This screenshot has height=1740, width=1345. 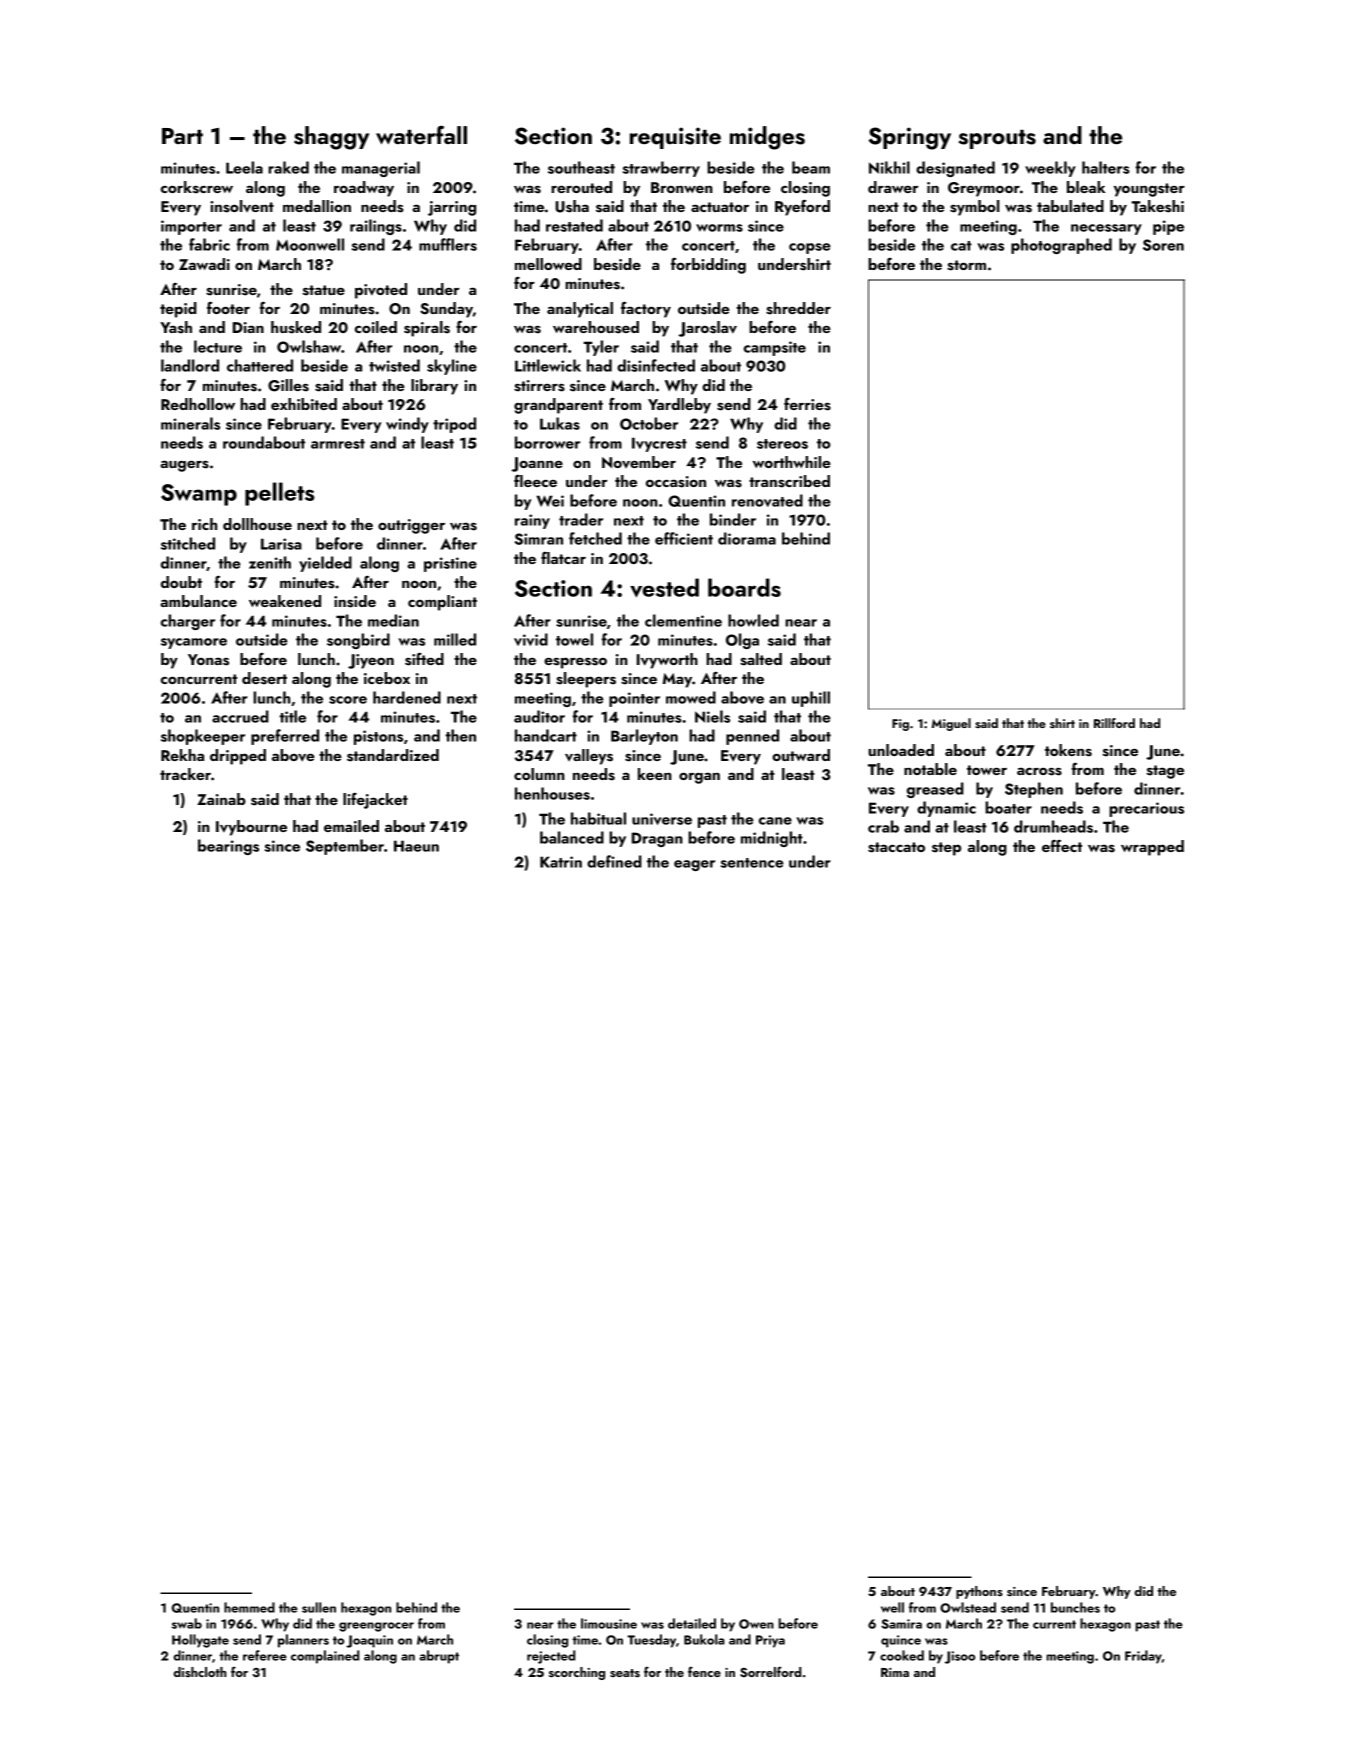 What do you see at coordinates (427, 329) in the screenshot?
I see `spirals` at bounding box center [427, 329].
